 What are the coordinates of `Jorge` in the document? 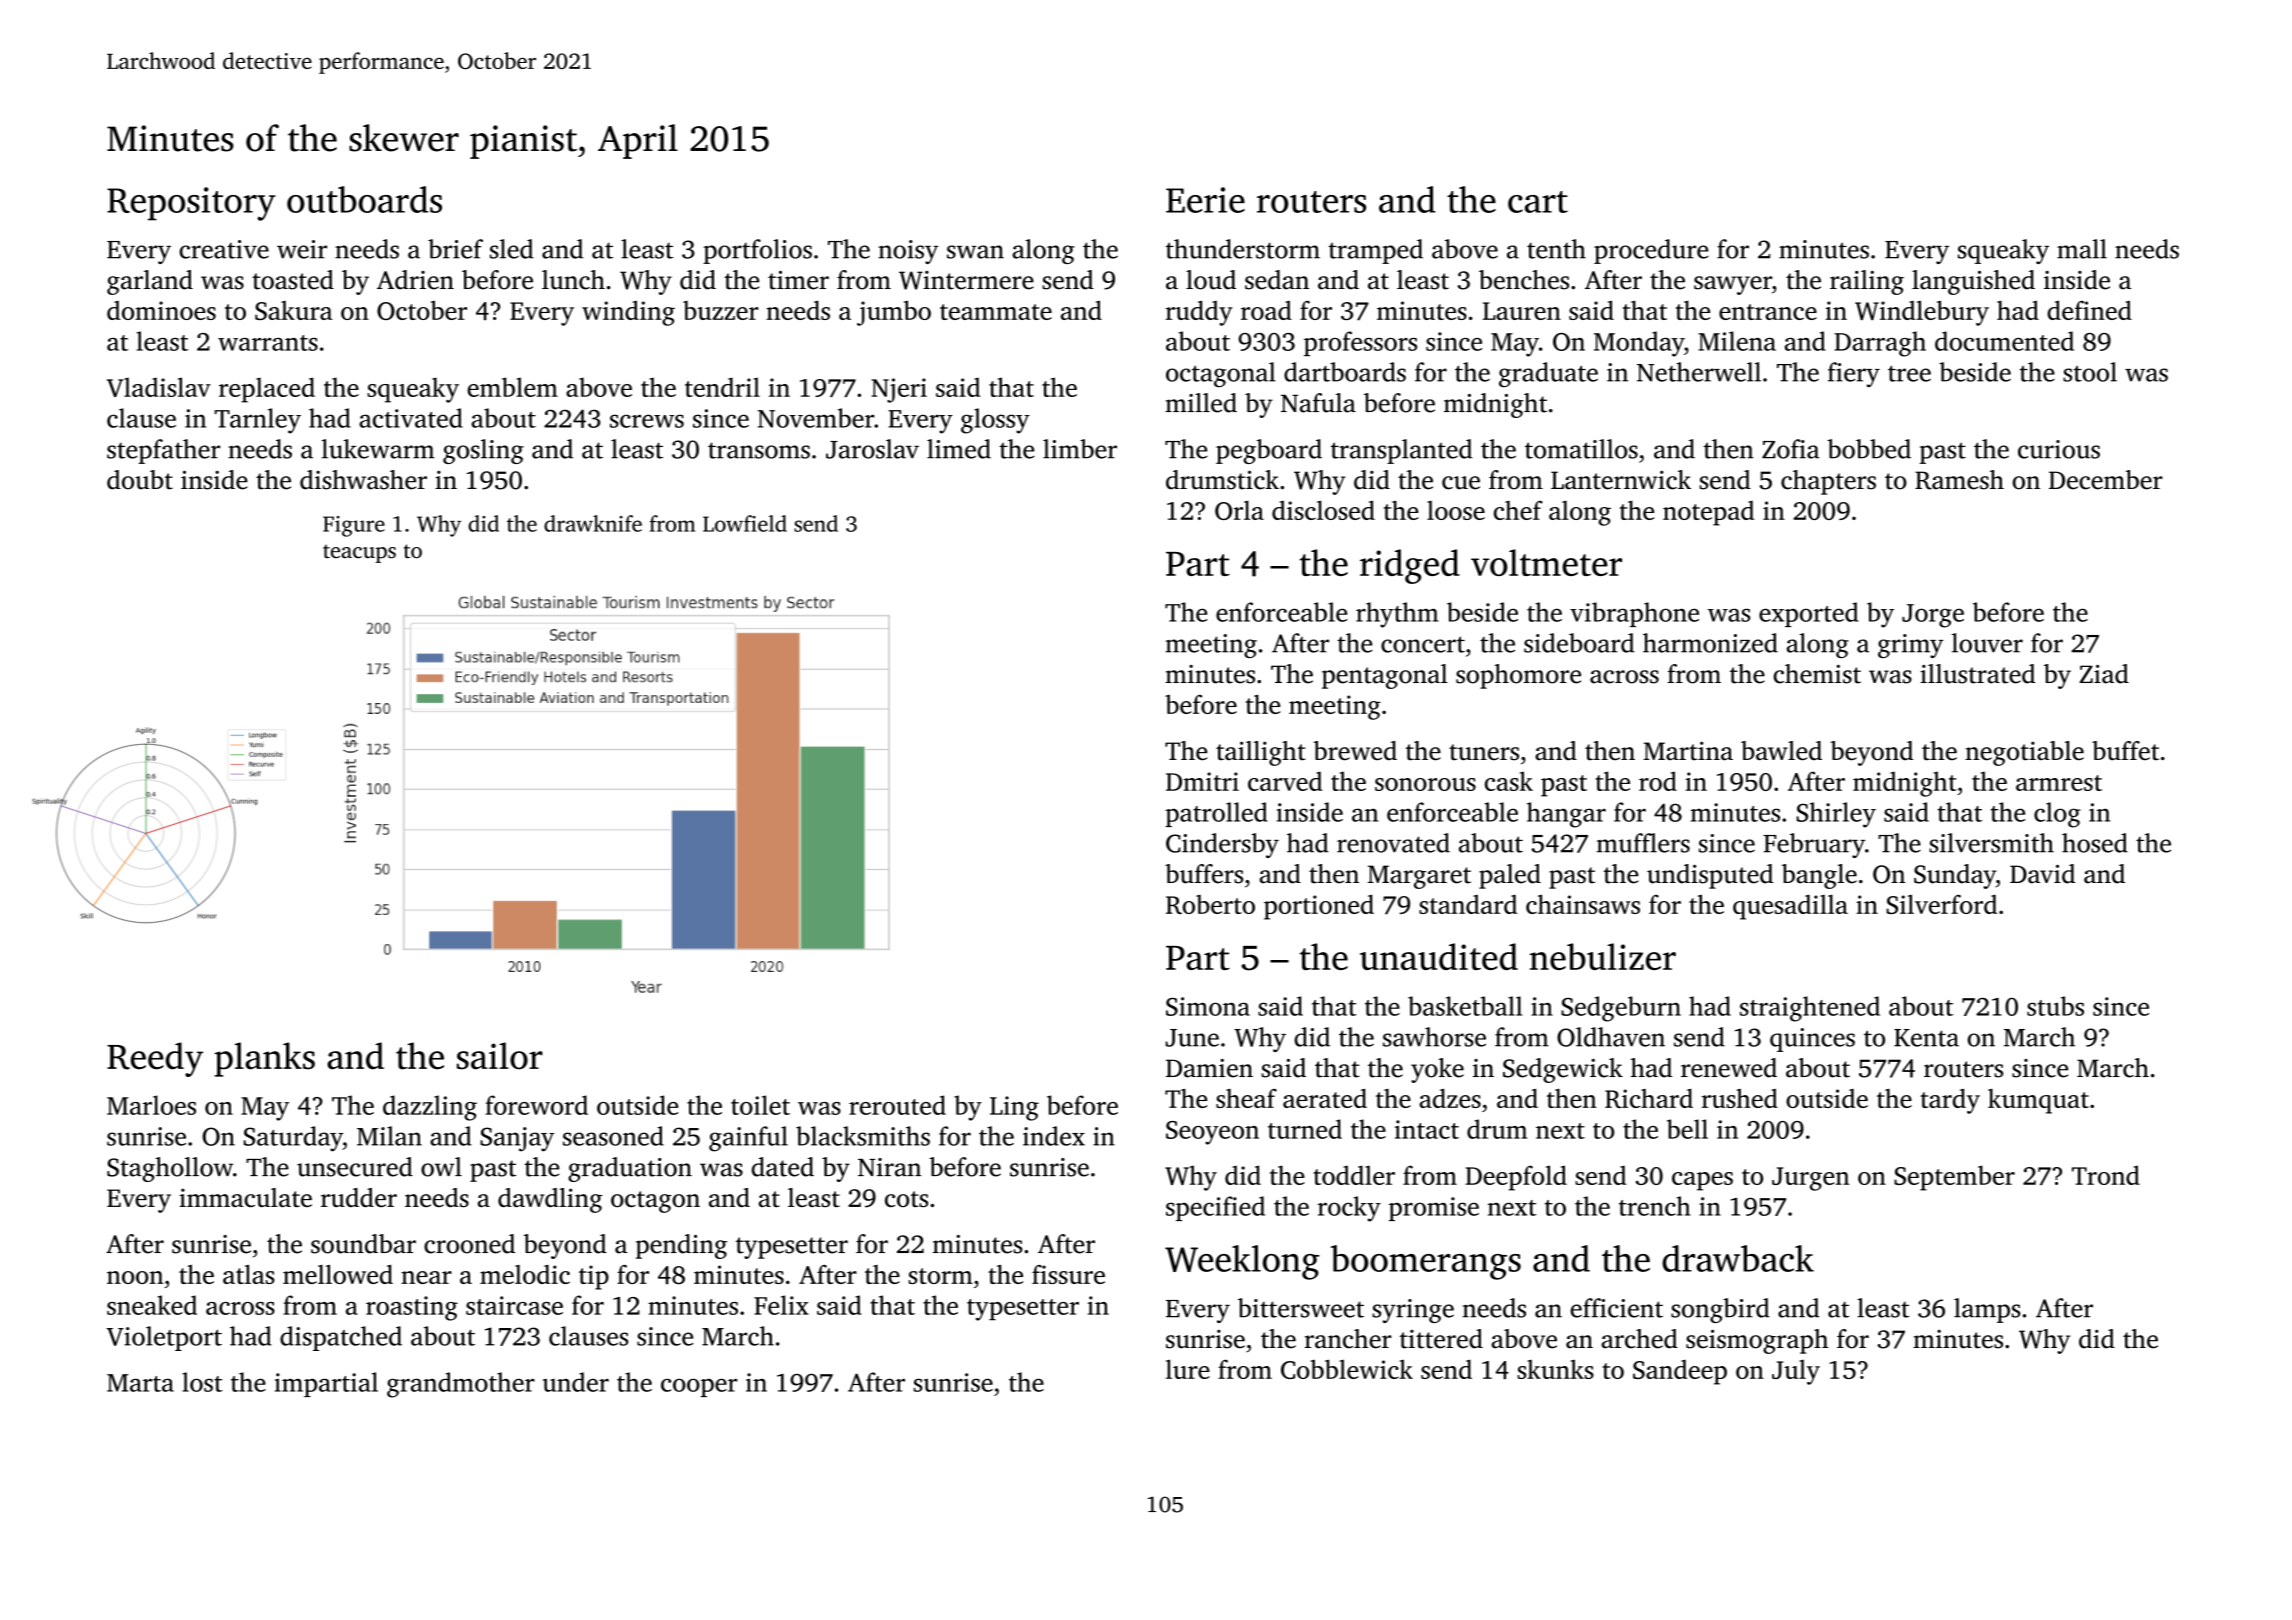 It's located at (1933, 616).
